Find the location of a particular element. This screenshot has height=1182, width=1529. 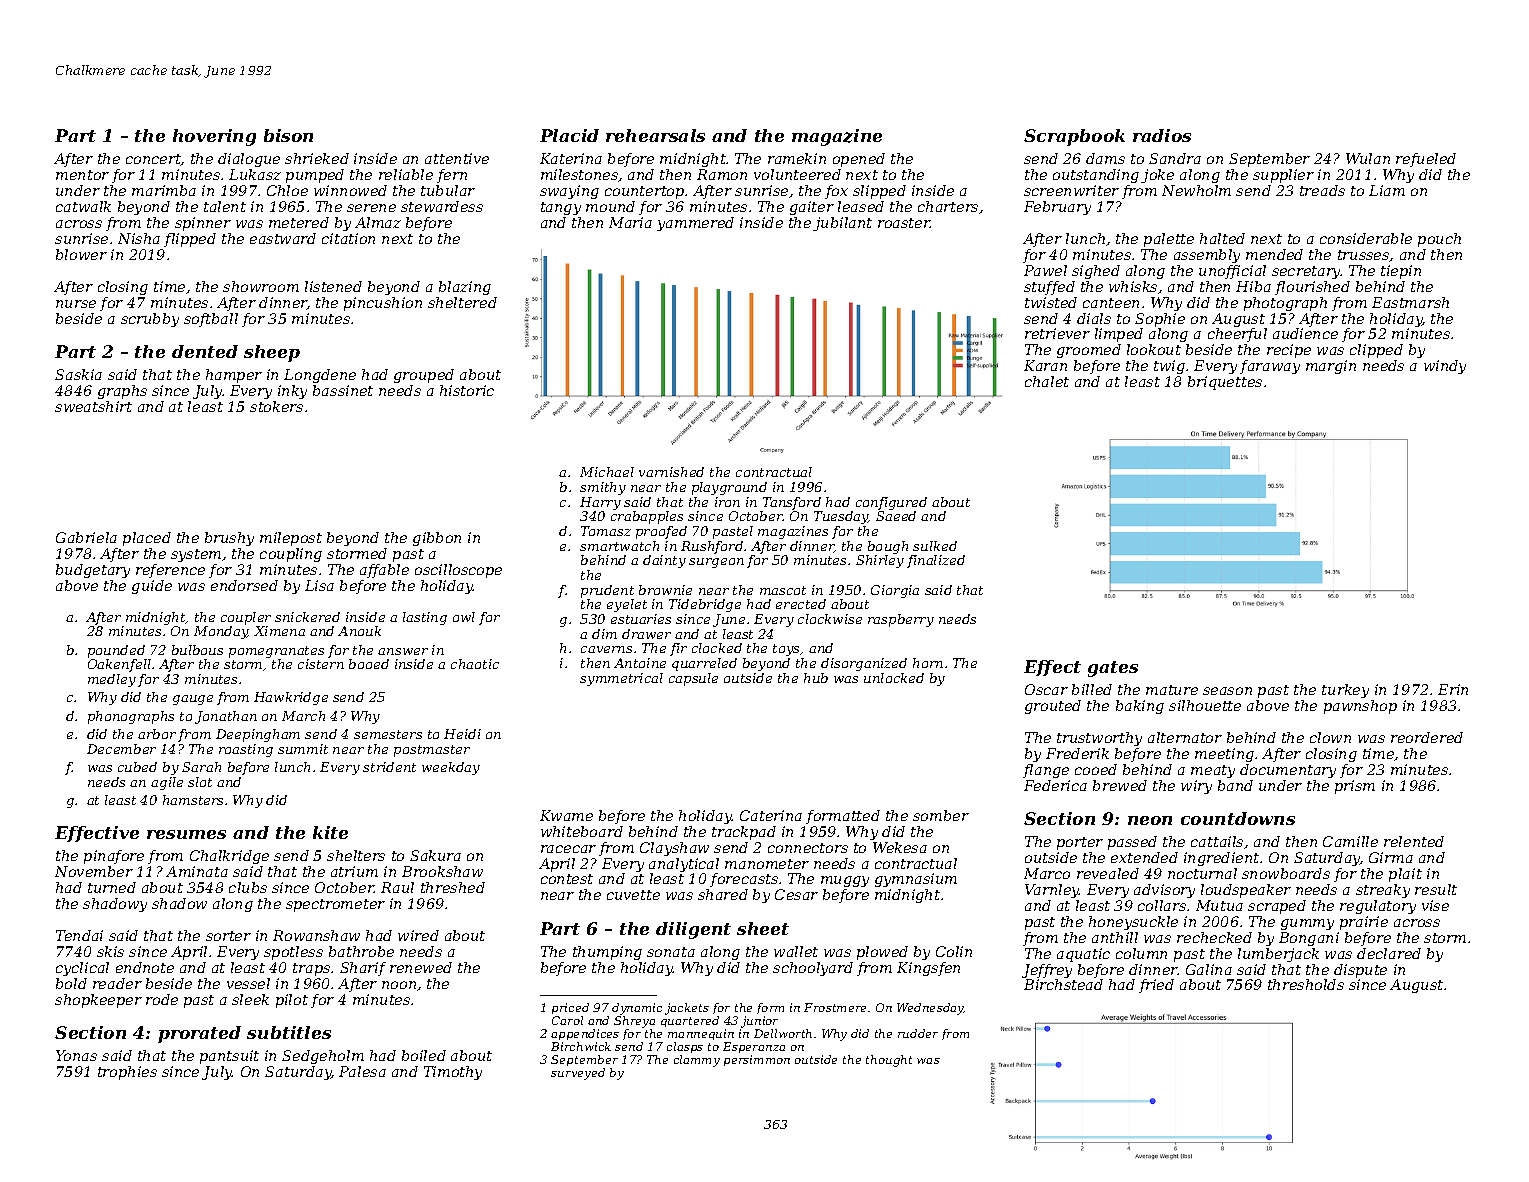

sighed is located at coordinates (1096, 272).
